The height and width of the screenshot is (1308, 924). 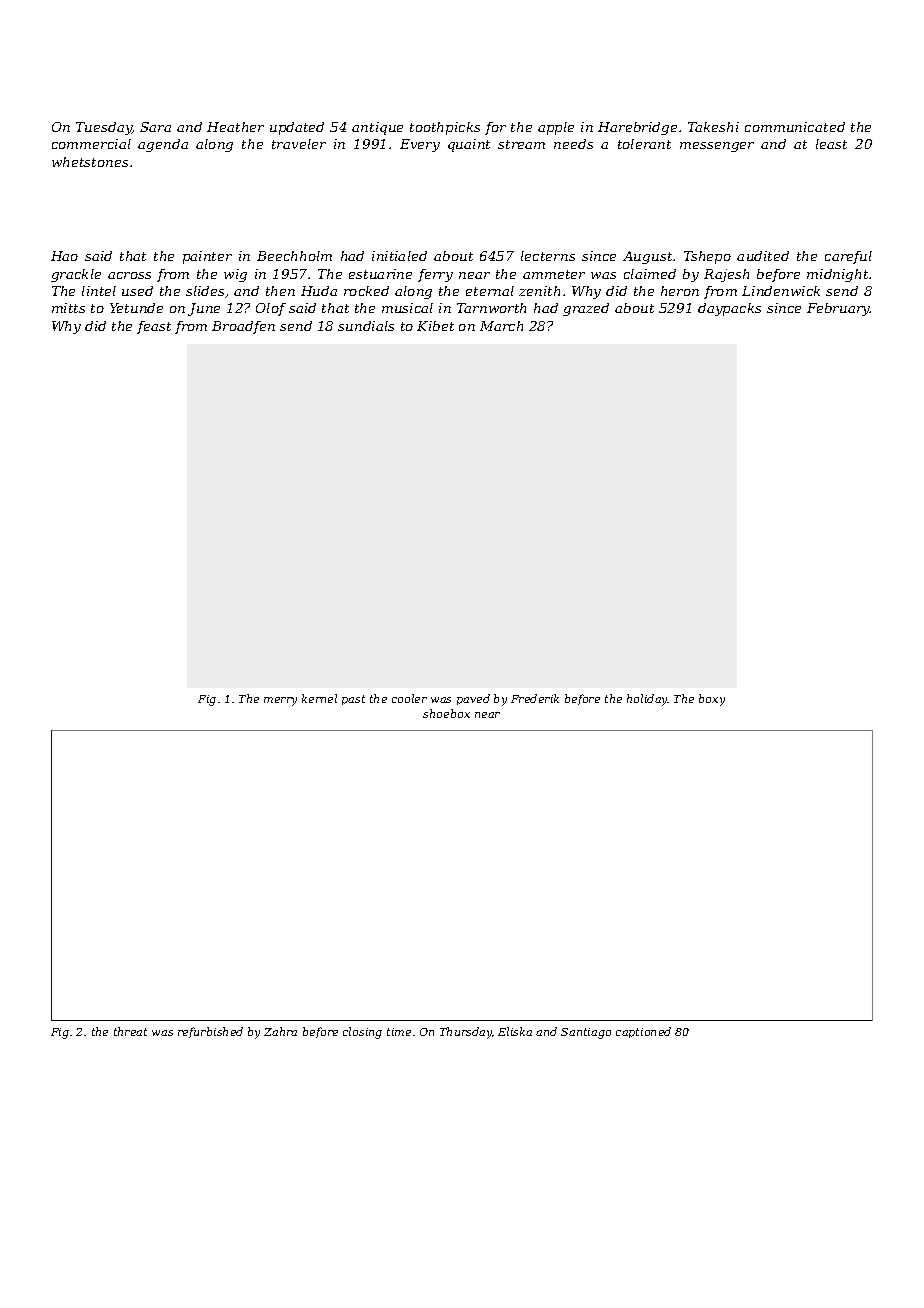 I want to click on antique, so click(x=377, y=128).
